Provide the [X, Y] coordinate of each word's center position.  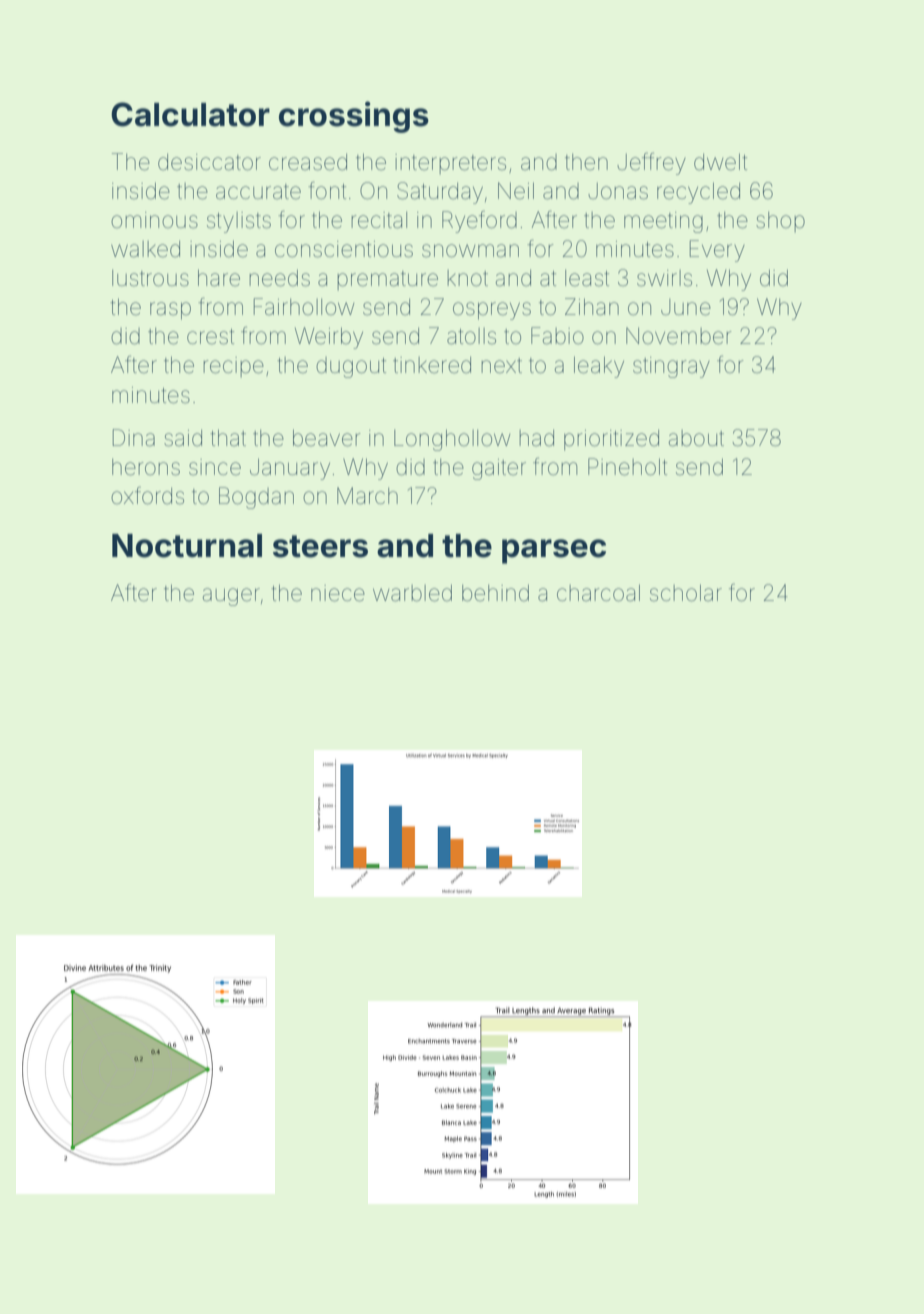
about [696, 438]
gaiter [499, 469]
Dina [134, 438]
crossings [354, 117]
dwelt [720, 162]
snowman [470, 251]
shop [780, 222]
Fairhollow [304, 306]
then [586, 162]
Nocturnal [187, 546]
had [537, 438]
